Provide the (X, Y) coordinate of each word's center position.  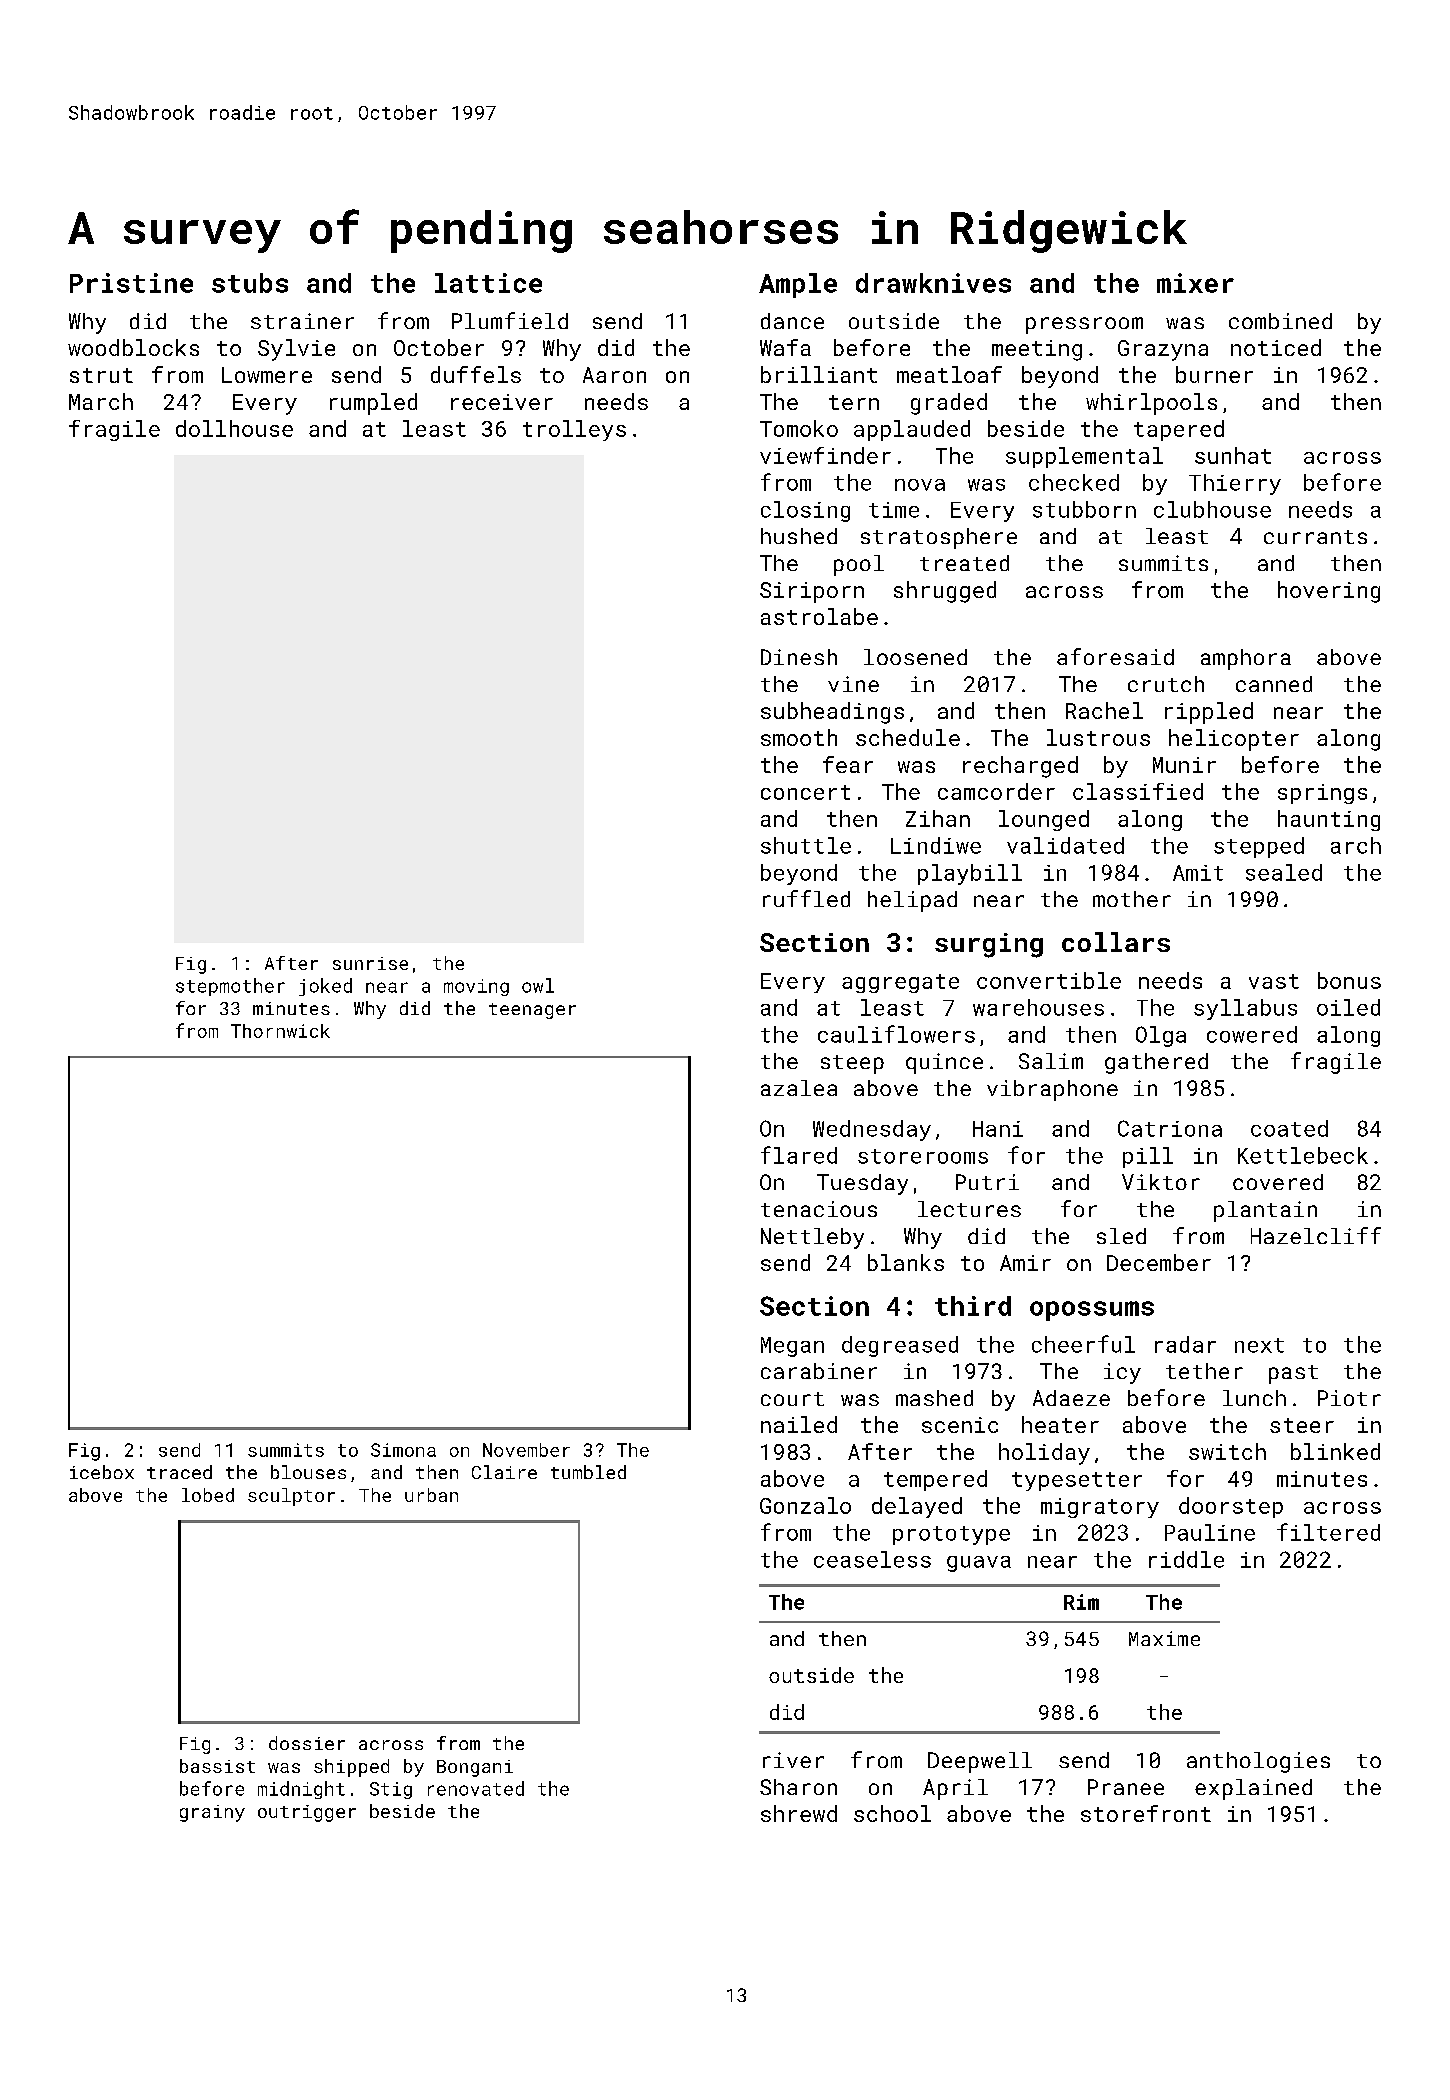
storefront (1146, 1813)
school (892, 1813)
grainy (212, 1813)
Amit (1198, 873)
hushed (799, 536)
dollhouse (234, 428)
